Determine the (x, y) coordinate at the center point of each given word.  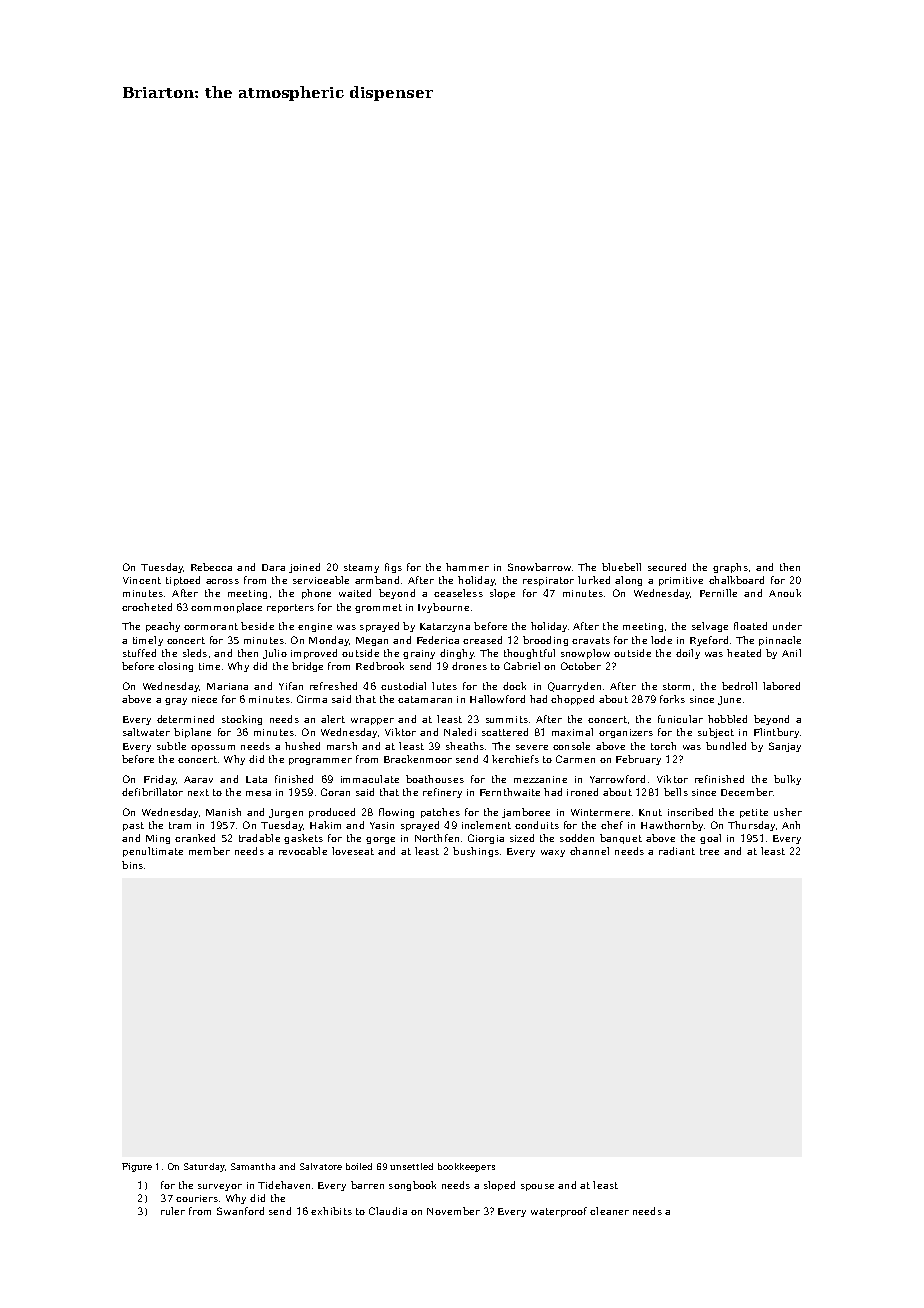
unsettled (411, 1166)
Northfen (437, 838)
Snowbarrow (539, 567)
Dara (273, 567)
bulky (787, 780)
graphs (730, 568)
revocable (303, 851)
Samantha (253, 1166)
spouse (537, 1187)
